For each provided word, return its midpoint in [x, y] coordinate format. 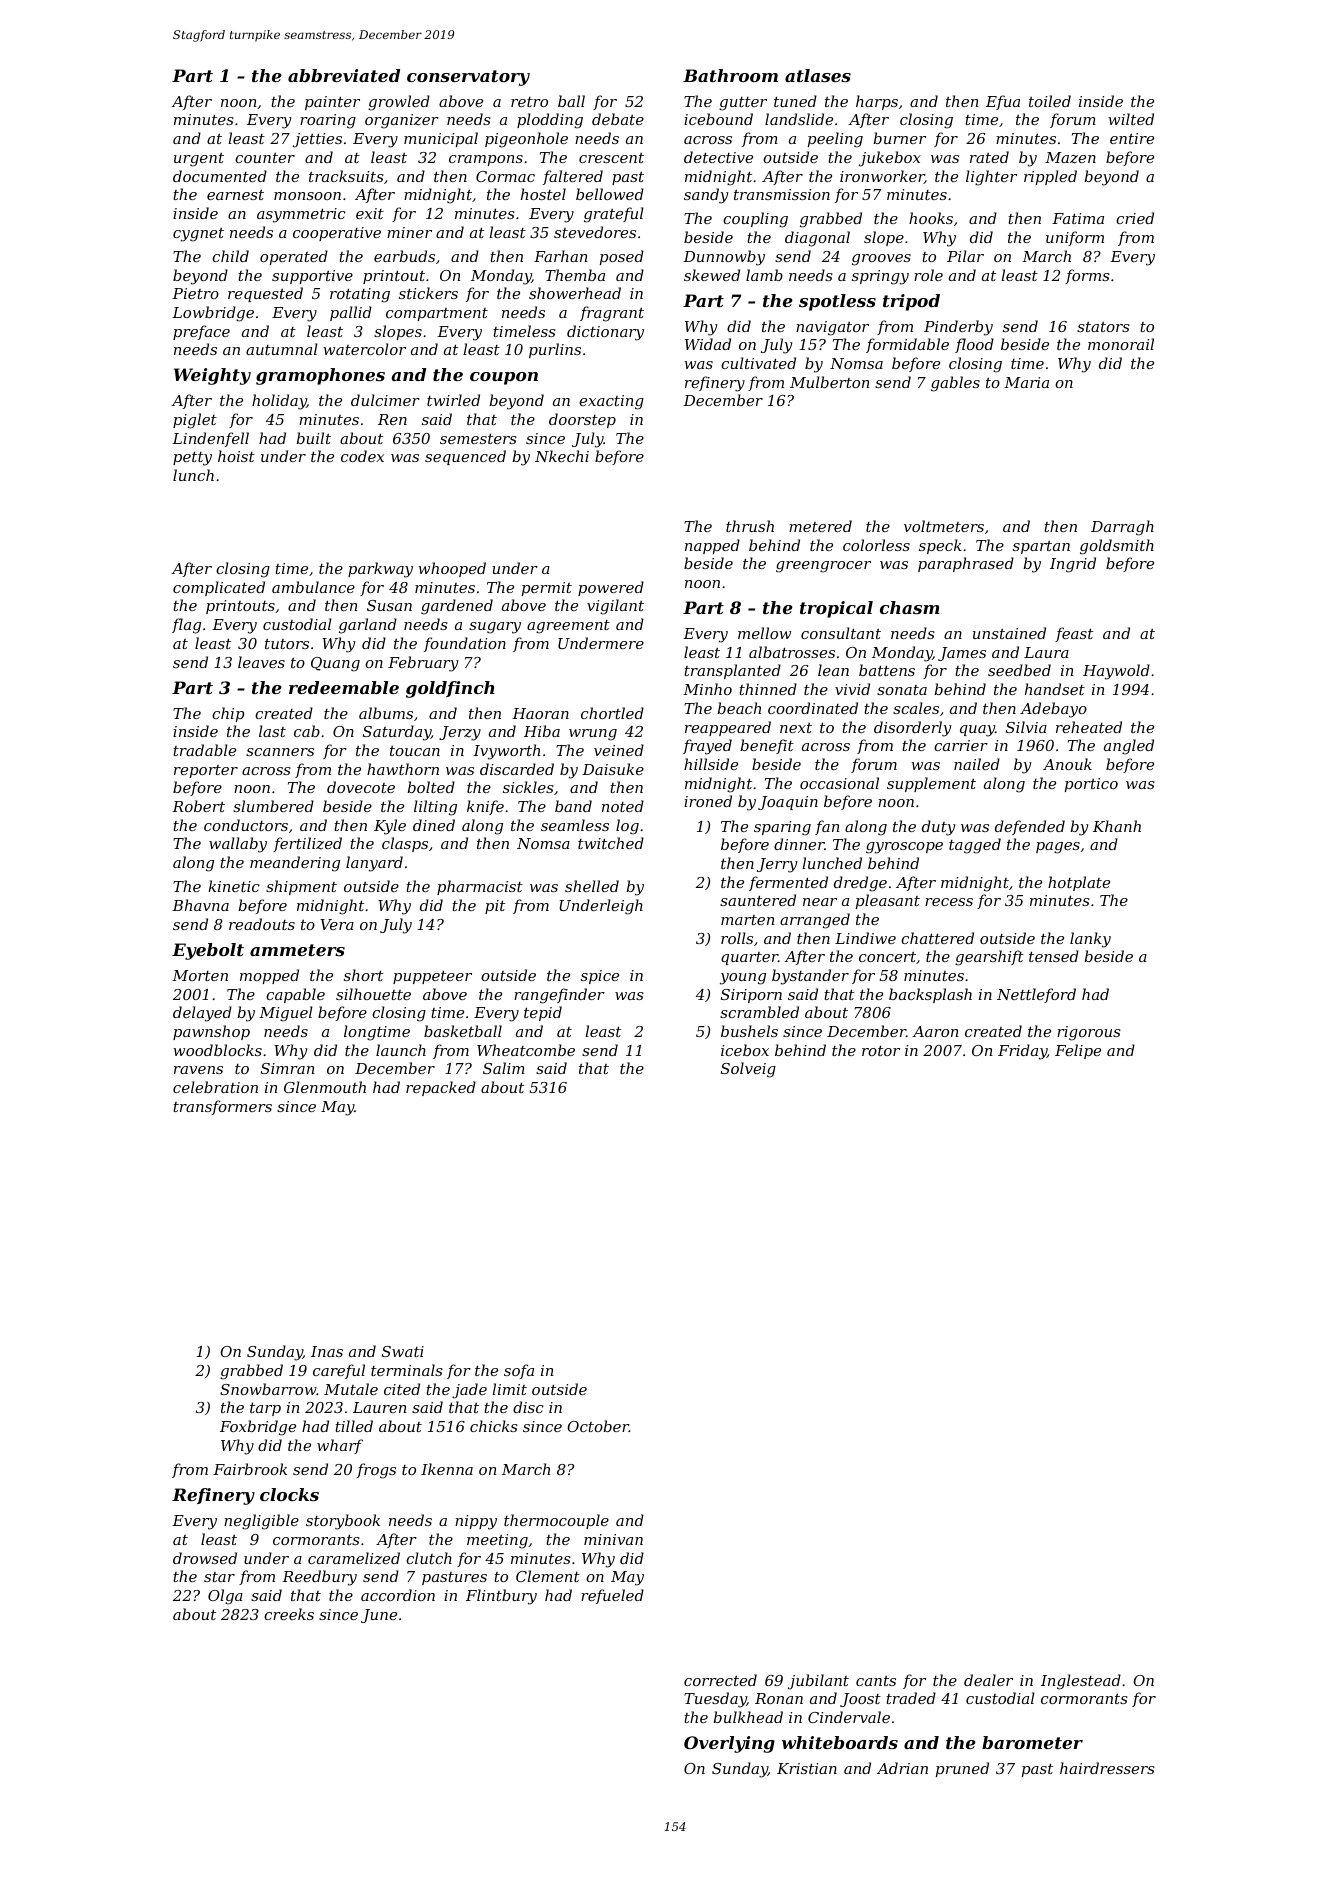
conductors [246, 825]
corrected [720, 1680]
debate [618, 119]
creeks [289, 1614]
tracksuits [346, 176]
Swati [403, 1351]
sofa [519, 1371]
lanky [1090, 940]
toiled [1050, 101]
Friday [1022, 1052]
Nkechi [562, 456]
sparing [782, 828]
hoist [236, 456]
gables [955, 384]
